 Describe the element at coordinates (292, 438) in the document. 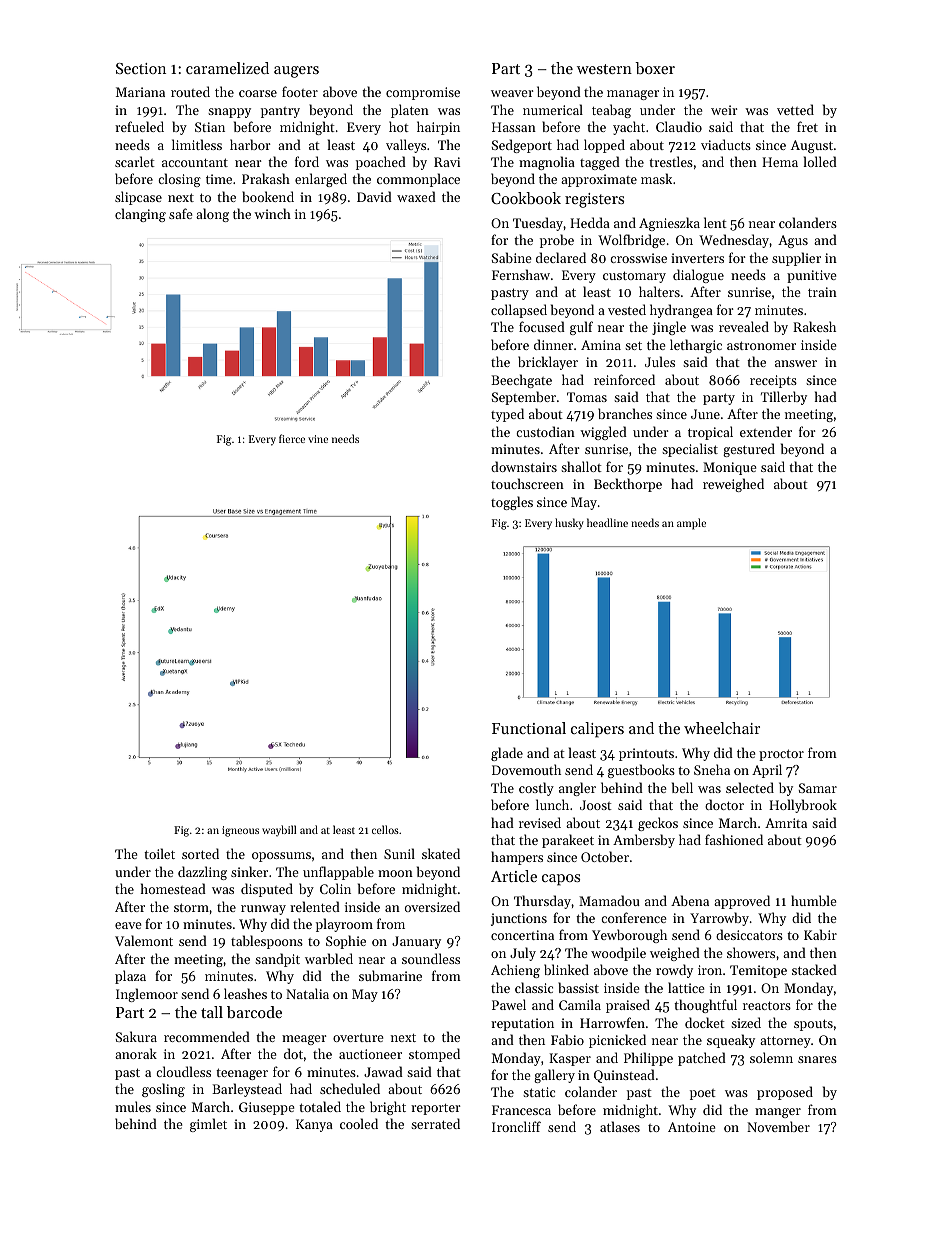

I see `fierce` at that location.
